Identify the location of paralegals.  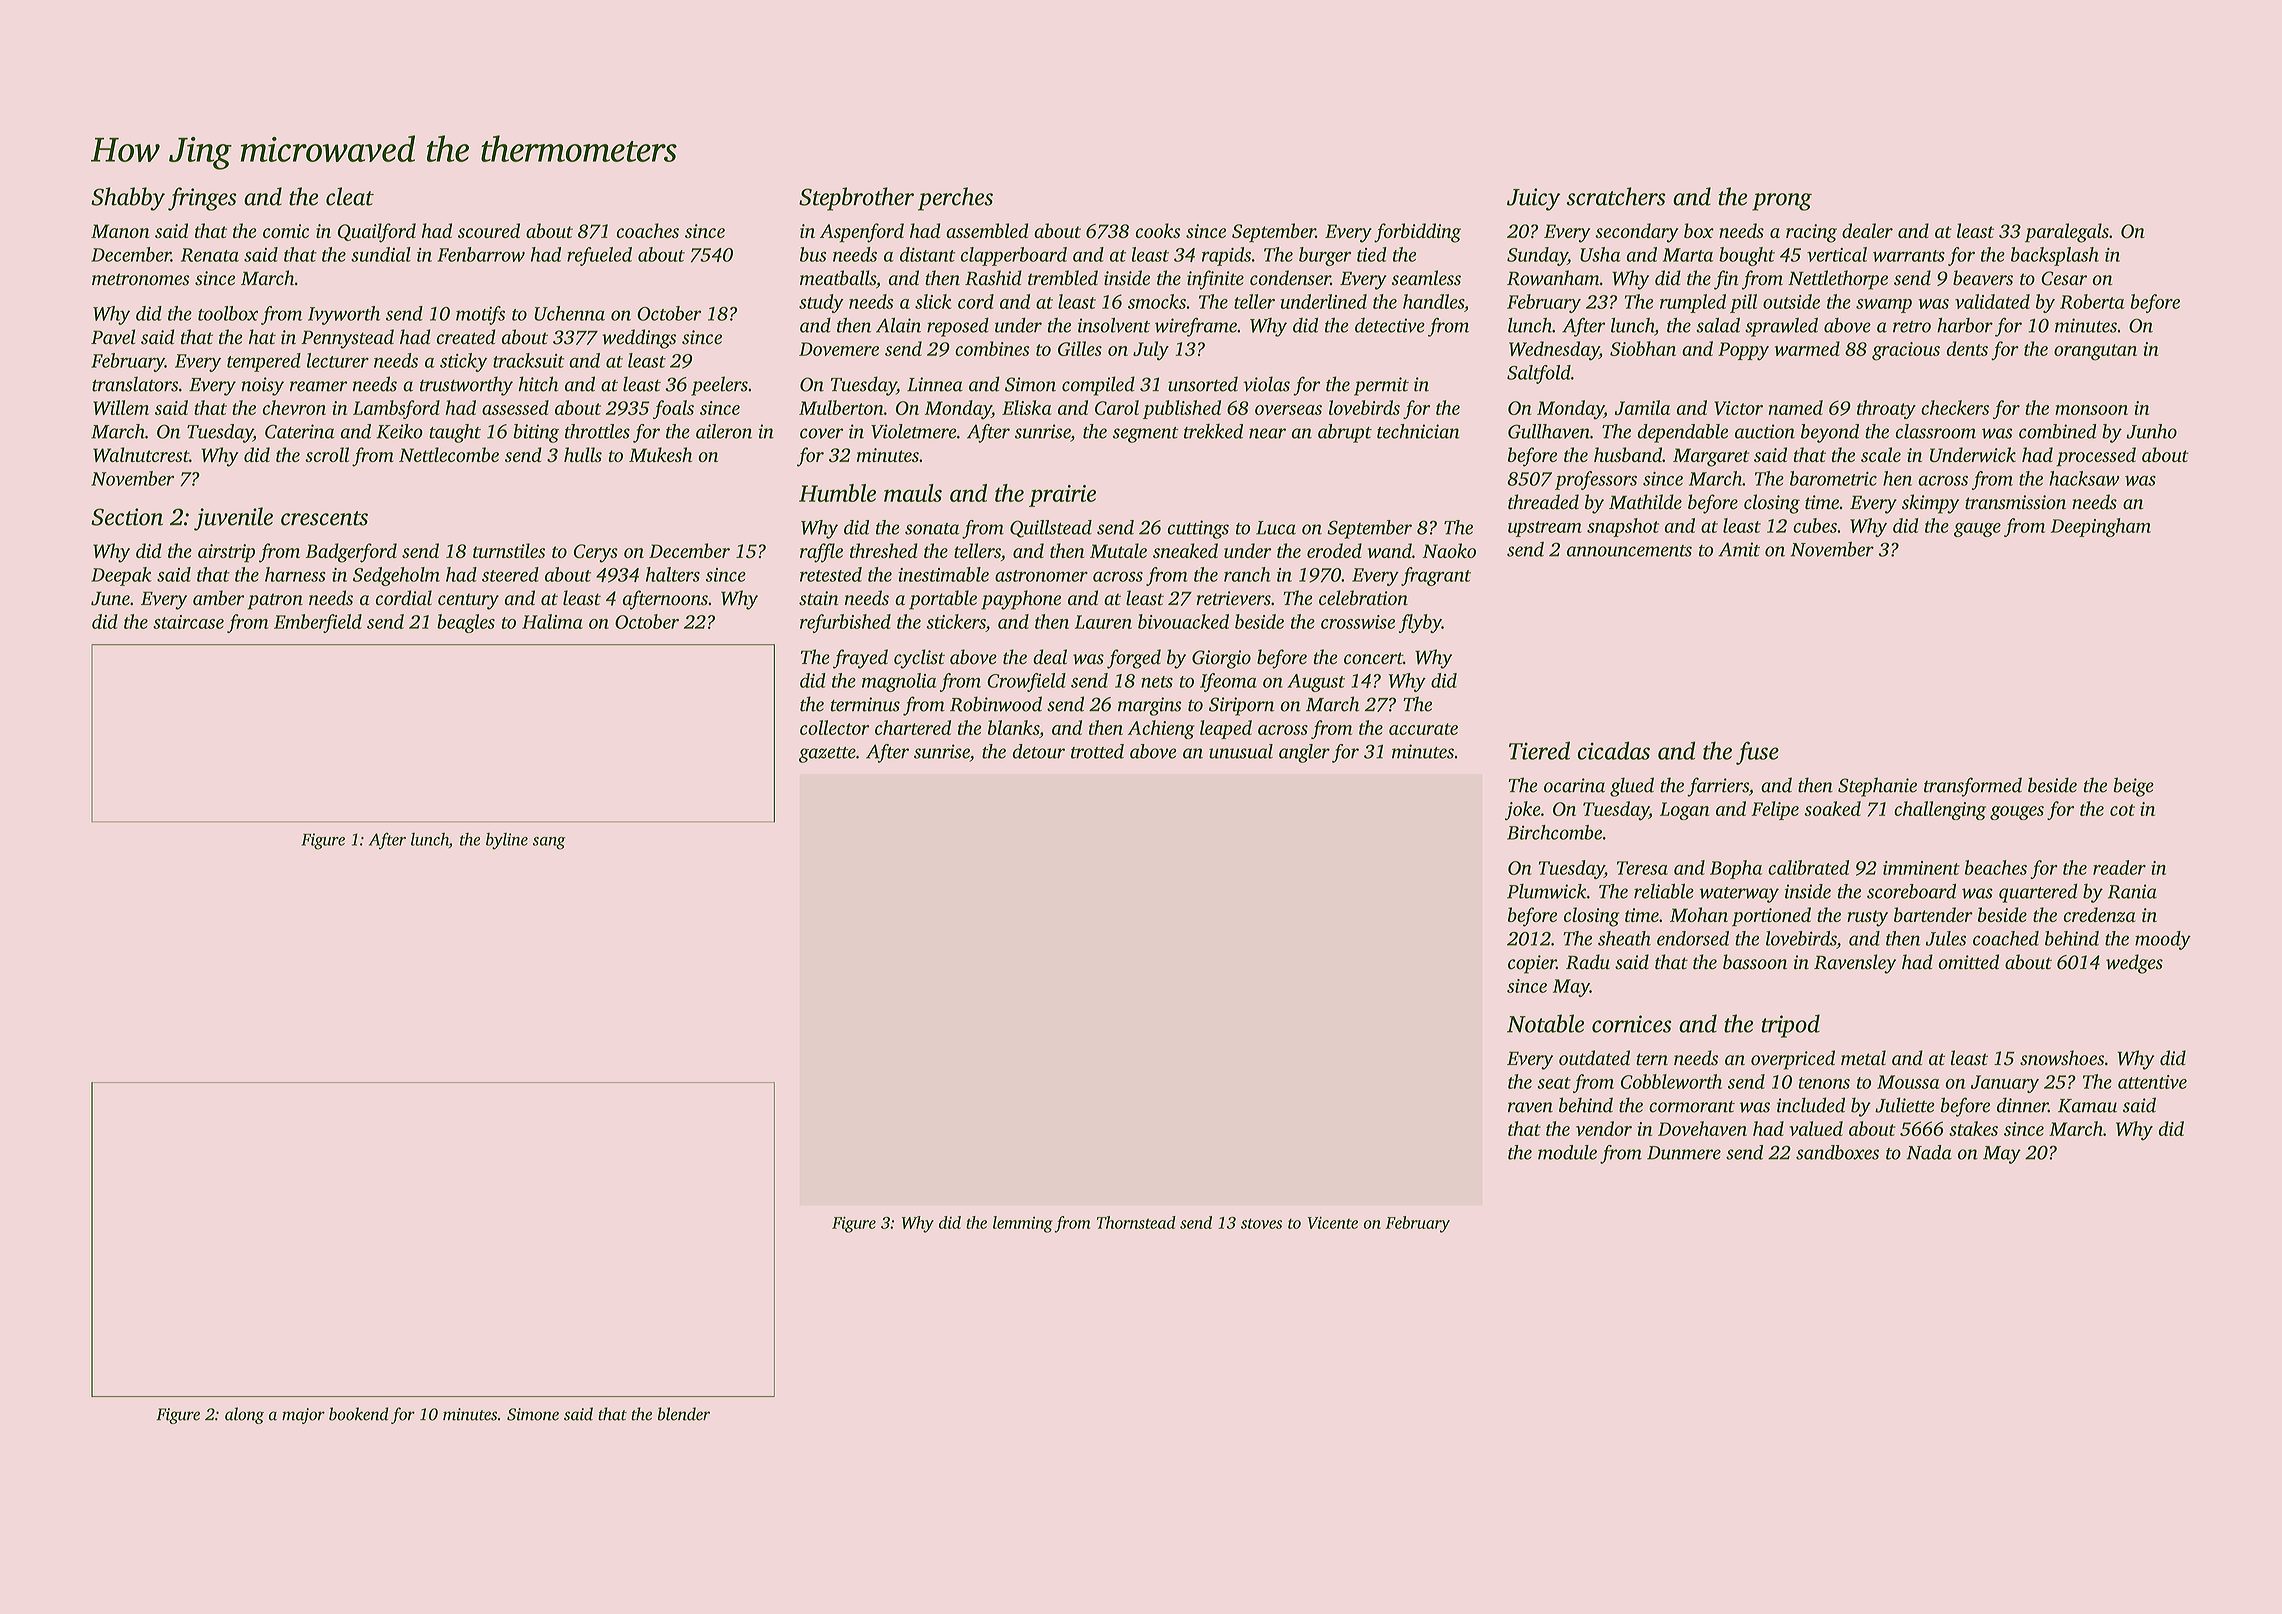
(2067, 233).
